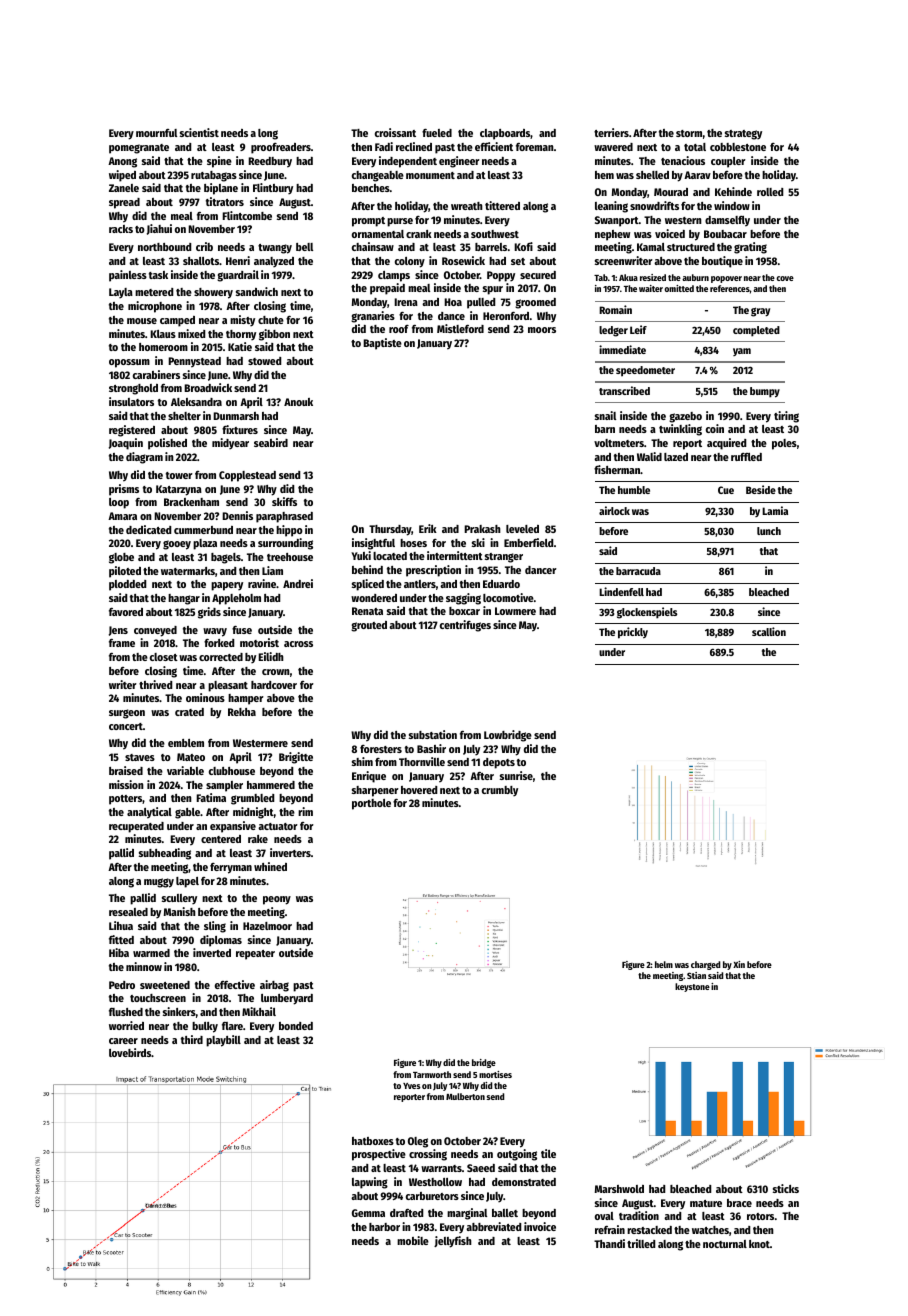  Describe the element at coordinates (277, 900) in the image. I see `peony` at that location.
